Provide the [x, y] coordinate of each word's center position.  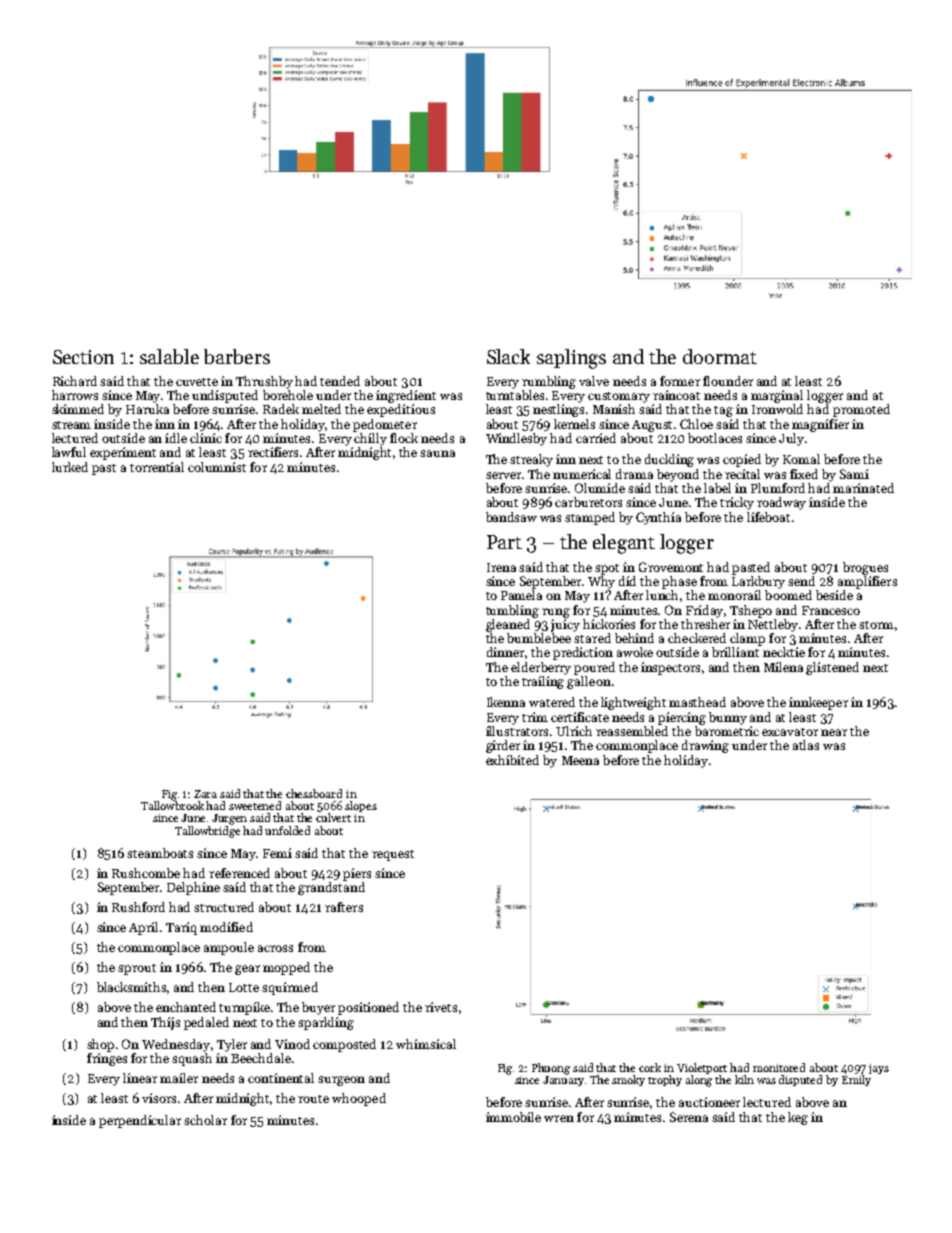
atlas [806, 745]
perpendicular [140, 1121]
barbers [237, 356]
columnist [217, 467]
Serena [689, 1117]
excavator [790, 732]
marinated [863, 488]
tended [340, 381]
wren [559, 1118]
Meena [580, 760]
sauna [437, 453]
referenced [239, 873]
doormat [720, 356]
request [393, 855]
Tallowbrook [172, 805]
